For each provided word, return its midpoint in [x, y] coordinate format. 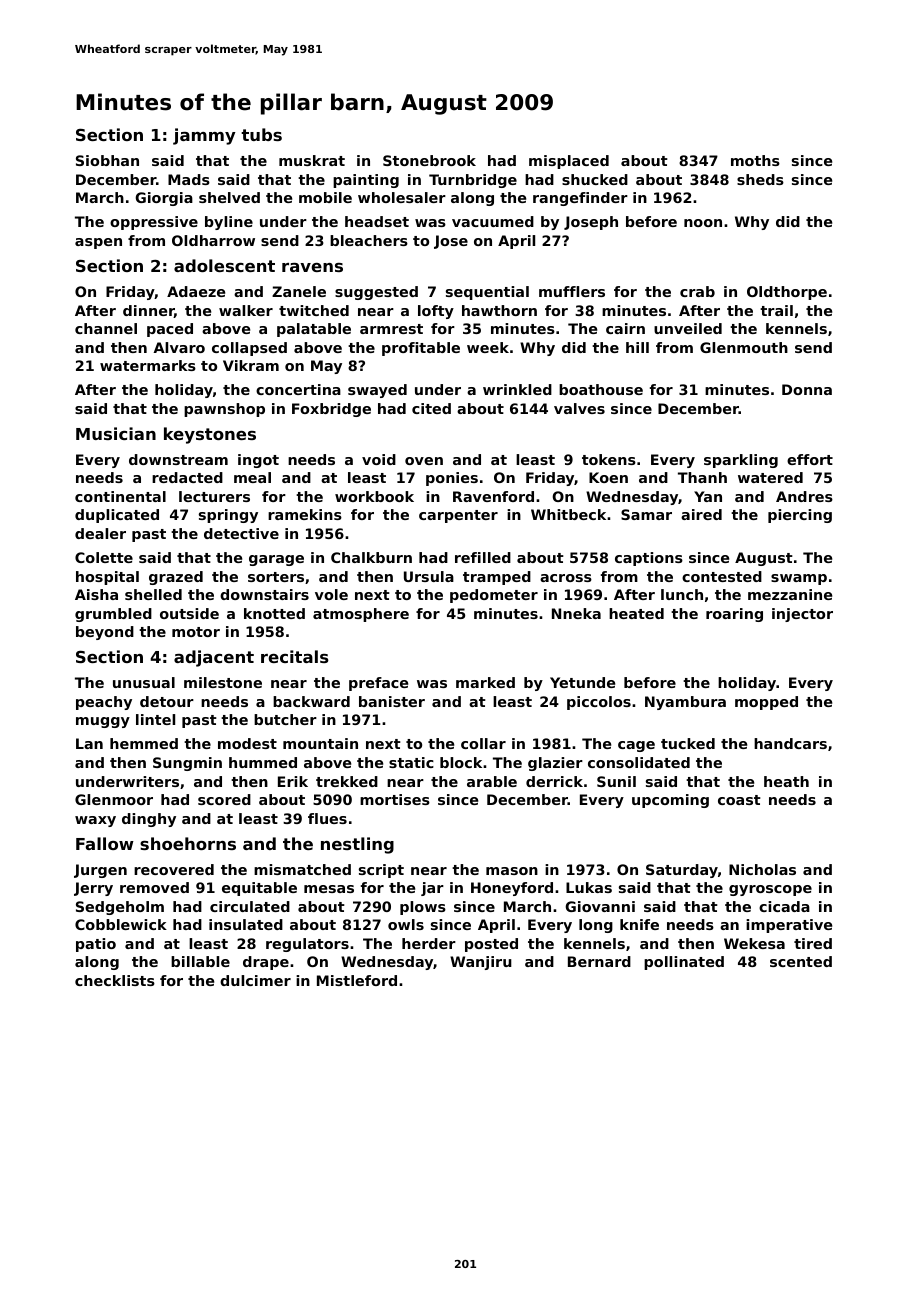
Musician [116, 433]
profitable [421, 349]
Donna [807, 389]
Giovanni [600, 906]
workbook [374, 496]
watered [770, 477]
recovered [174, 869]
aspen [98, 243]
